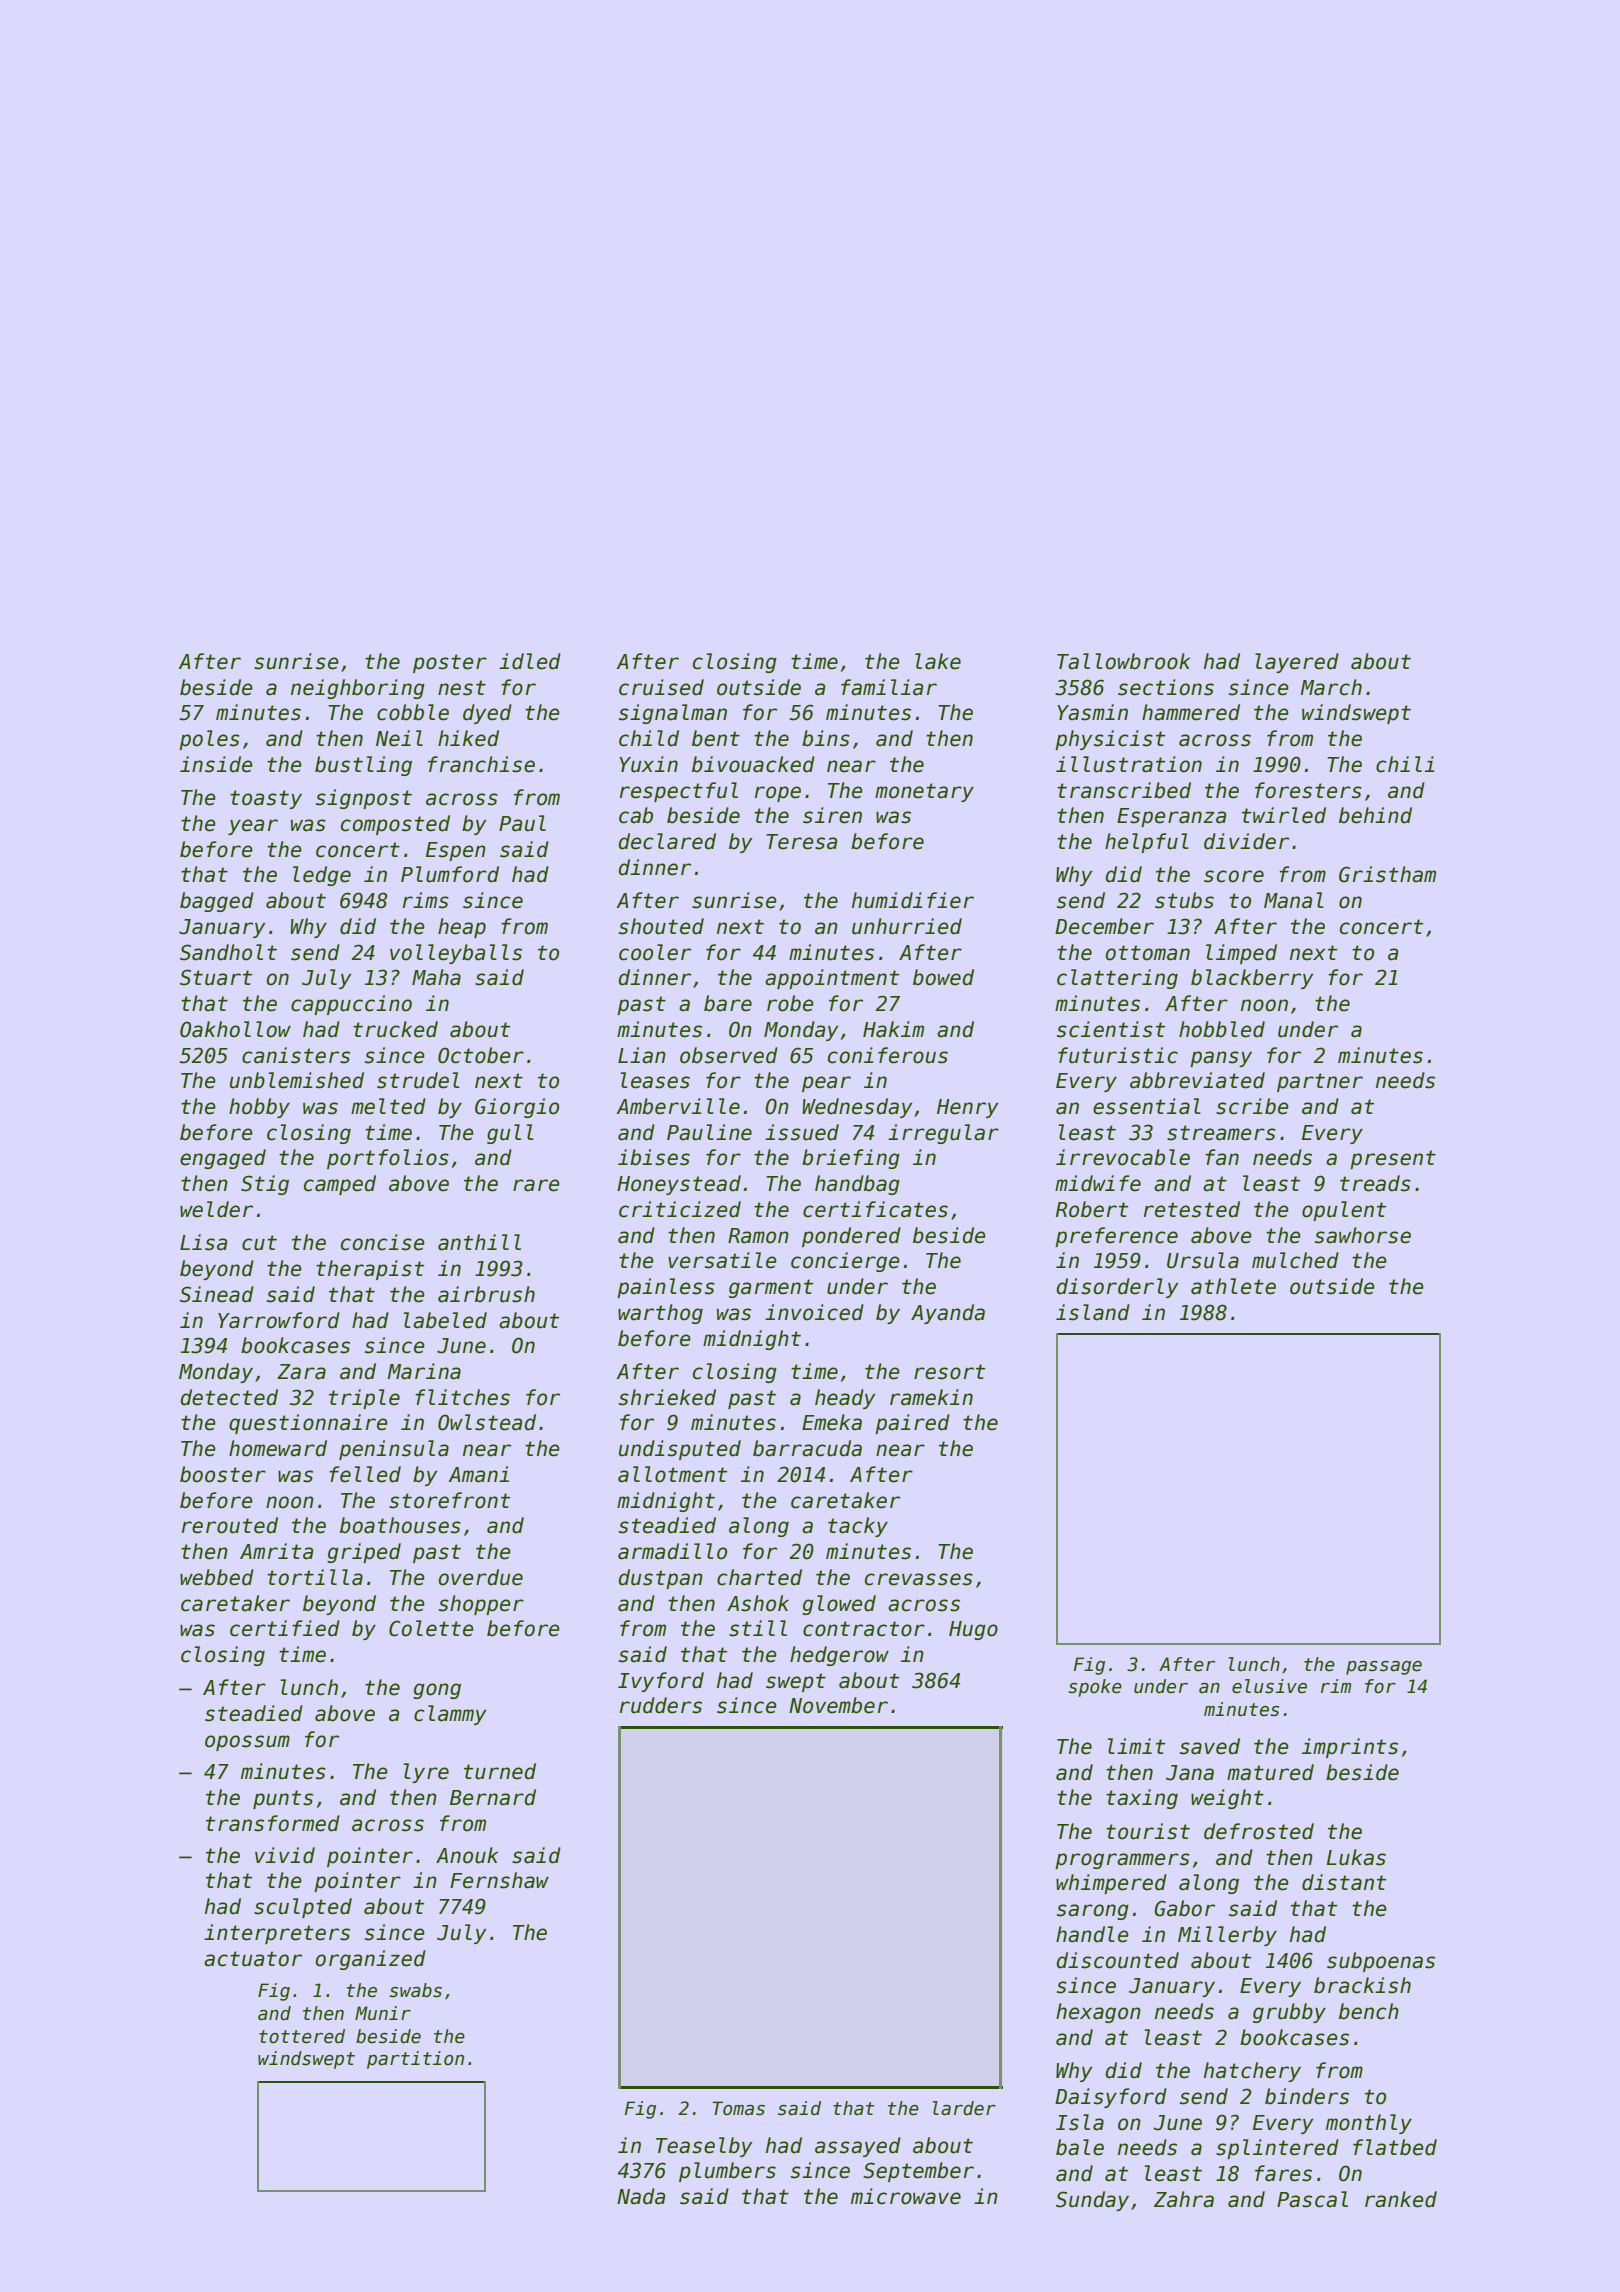 This image has width=1620, height=2292. Describe the element at coordinates (1320, 1082) in the image. I see `partner` at that location.
